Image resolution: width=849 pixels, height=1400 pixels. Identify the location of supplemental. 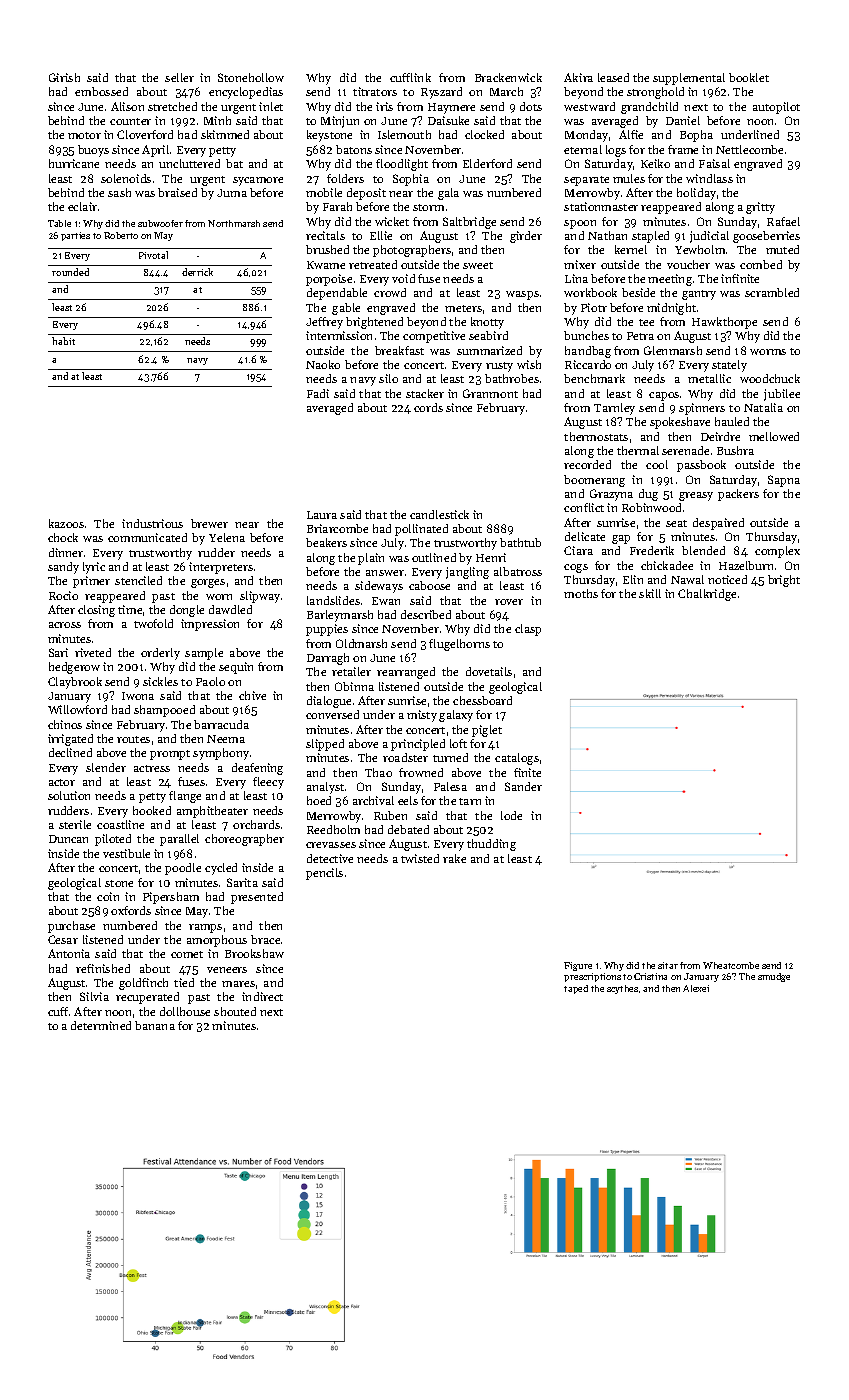
(689, 79).
